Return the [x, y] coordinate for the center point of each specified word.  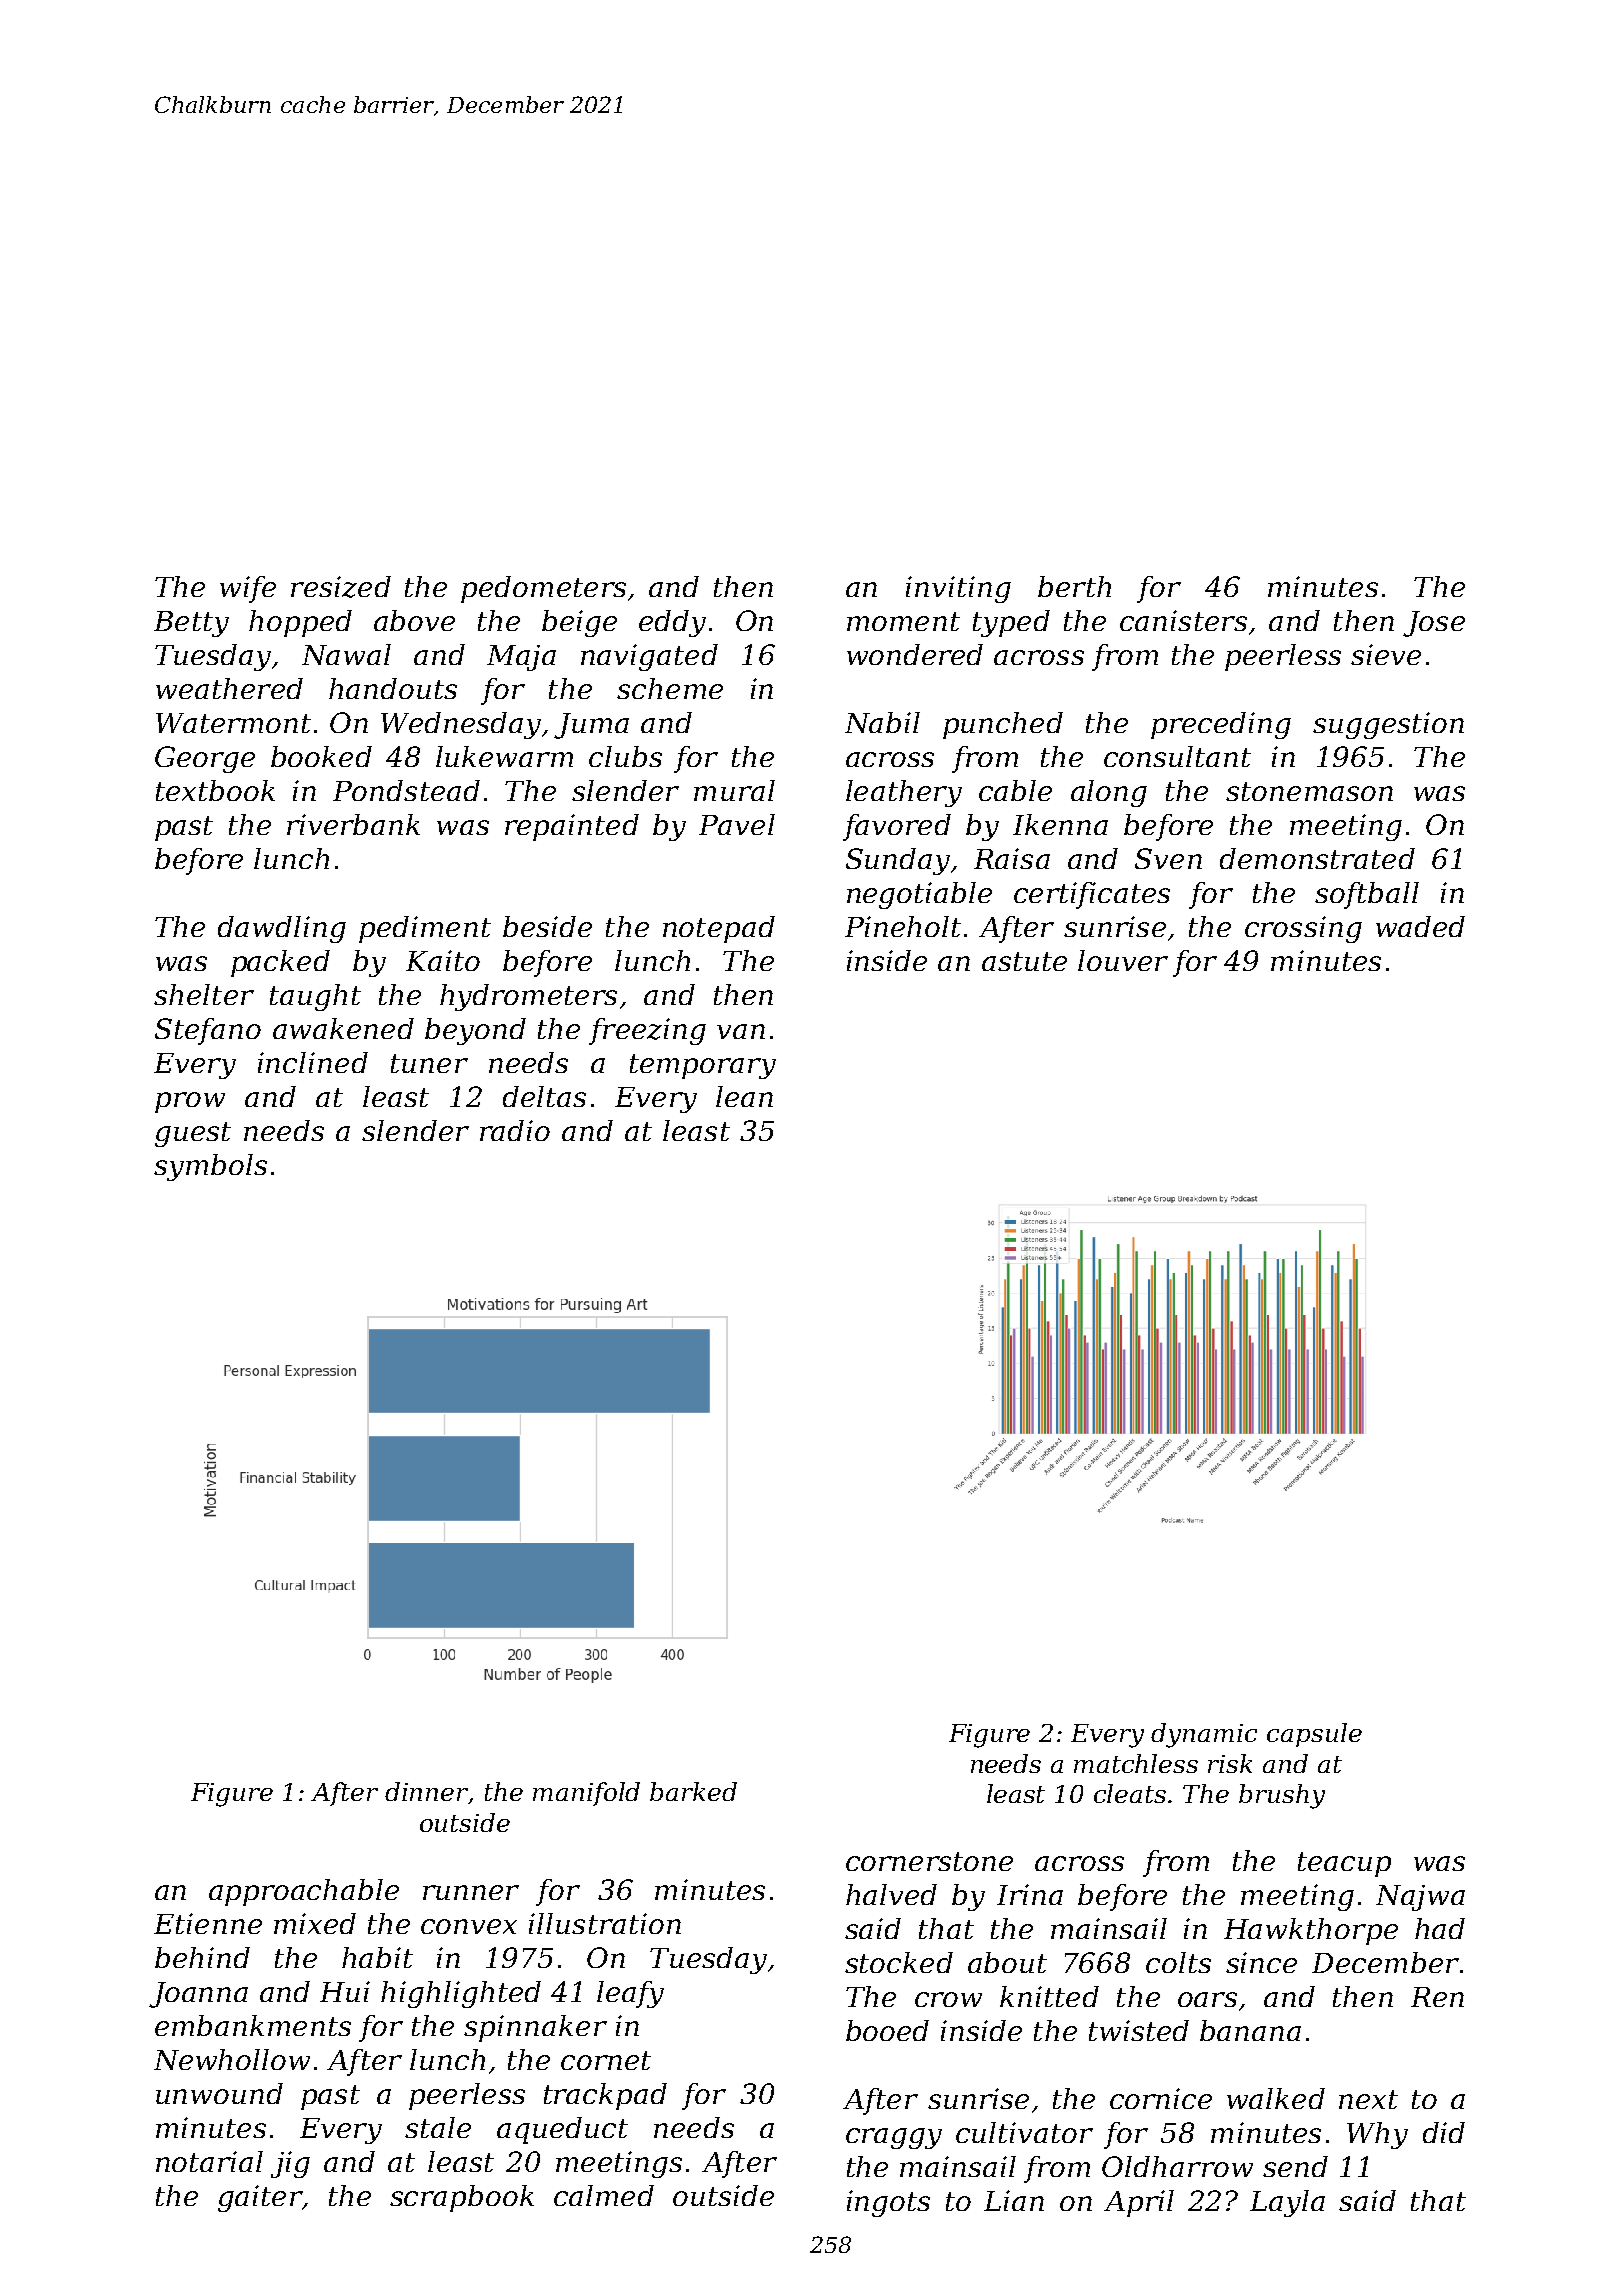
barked [693, 1791]
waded [1420, 926]
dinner [427, 1793]
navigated [649, 657]
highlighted [461, 1994]
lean [744, 1096]
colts [1178, 1962]
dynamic [1204, 1735]
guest [193, 1134]
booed [887, 2030]
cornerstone [929, 1861]
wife [248, 589]
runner [471, 1892]
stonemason [1309, 791]
